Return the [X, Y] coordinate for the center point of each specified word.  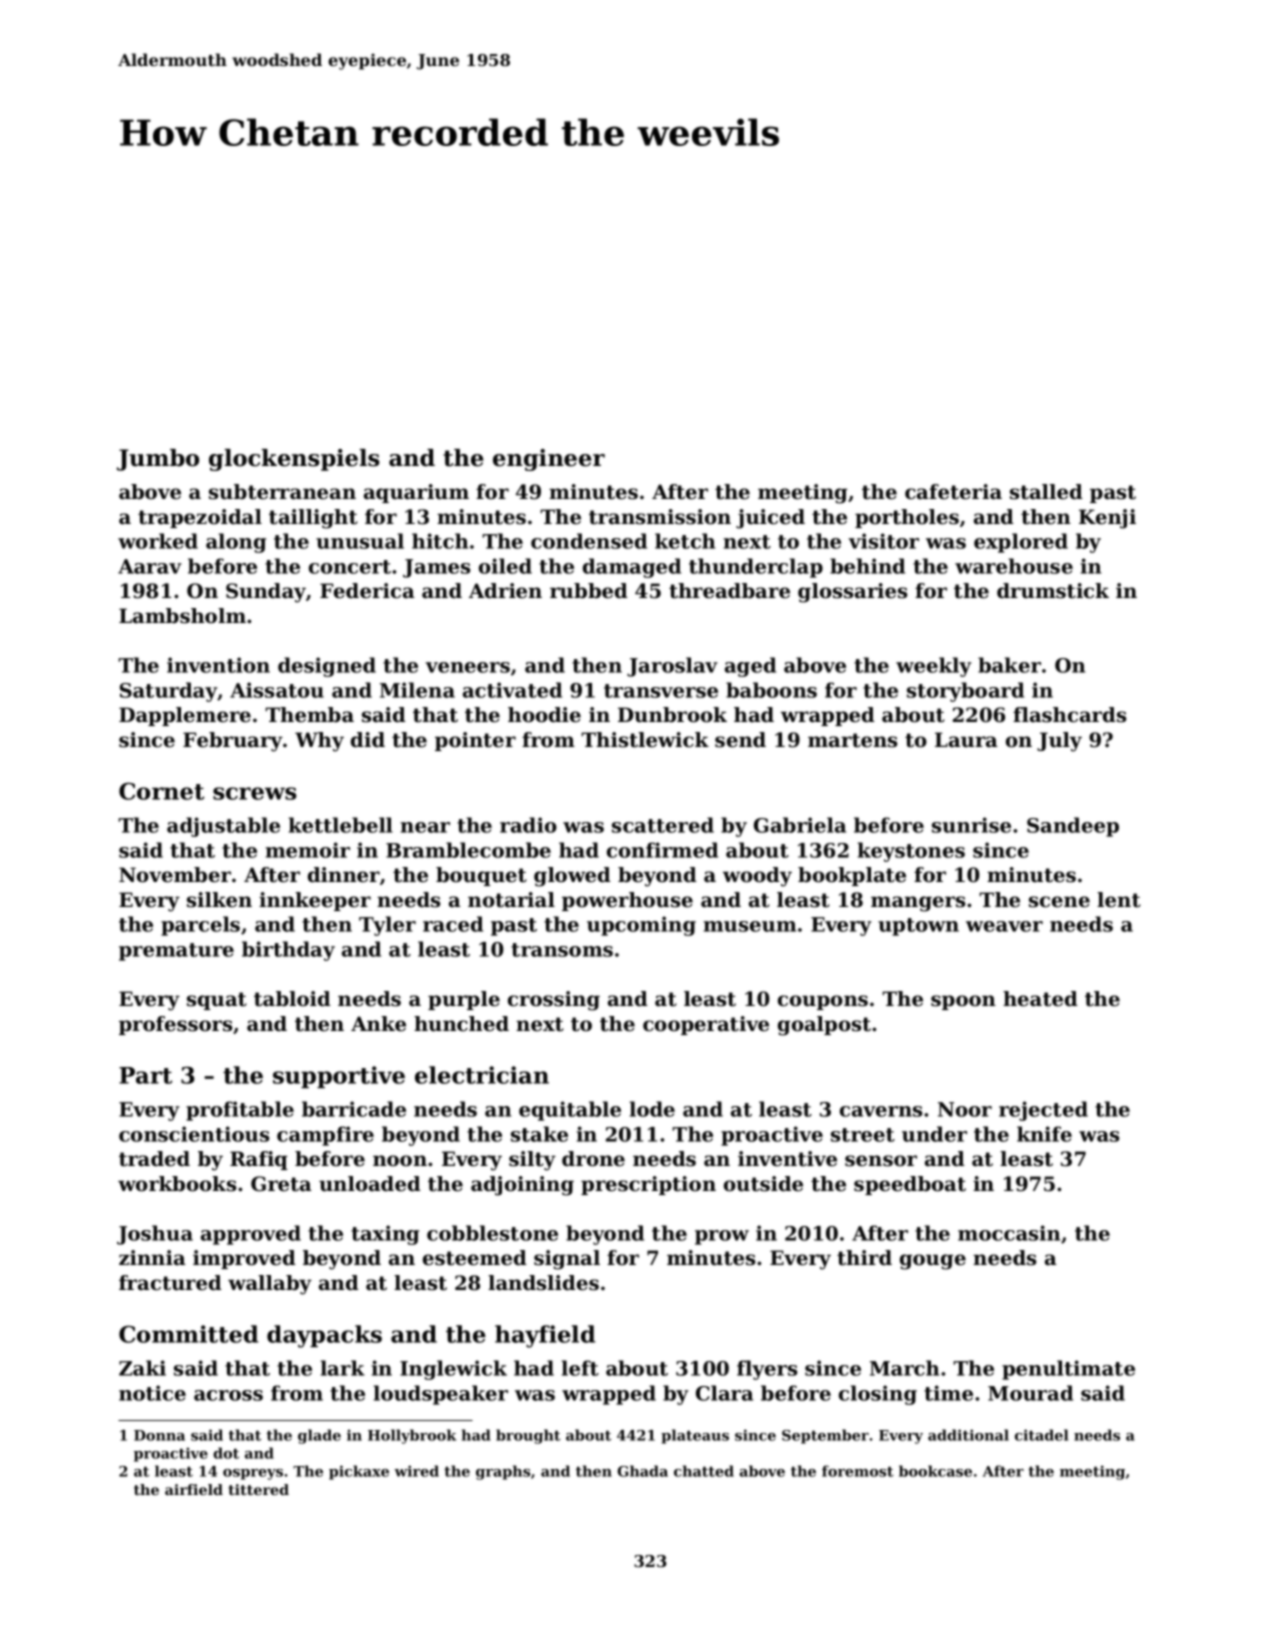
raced [453, 924]
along [236, 543]
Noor [965, 1109]
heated [1040, 999]
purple [464, 1000]
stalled [1046, 492]
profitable [240, 1111]
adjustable [223, 827]
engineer [549, 460]
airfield [194, 1489]
